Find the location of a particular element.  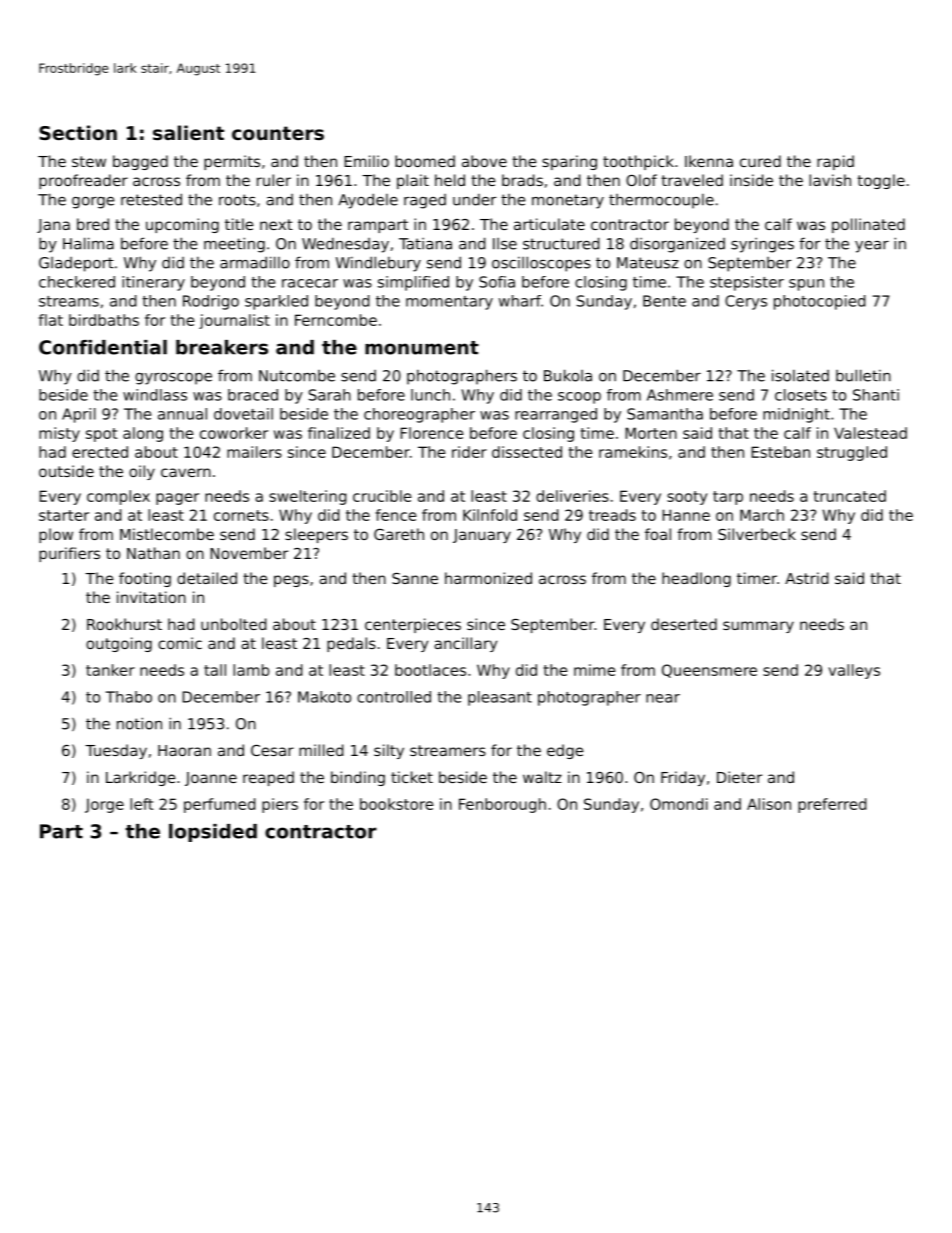

rapid is located at coordinates (835, 162).
